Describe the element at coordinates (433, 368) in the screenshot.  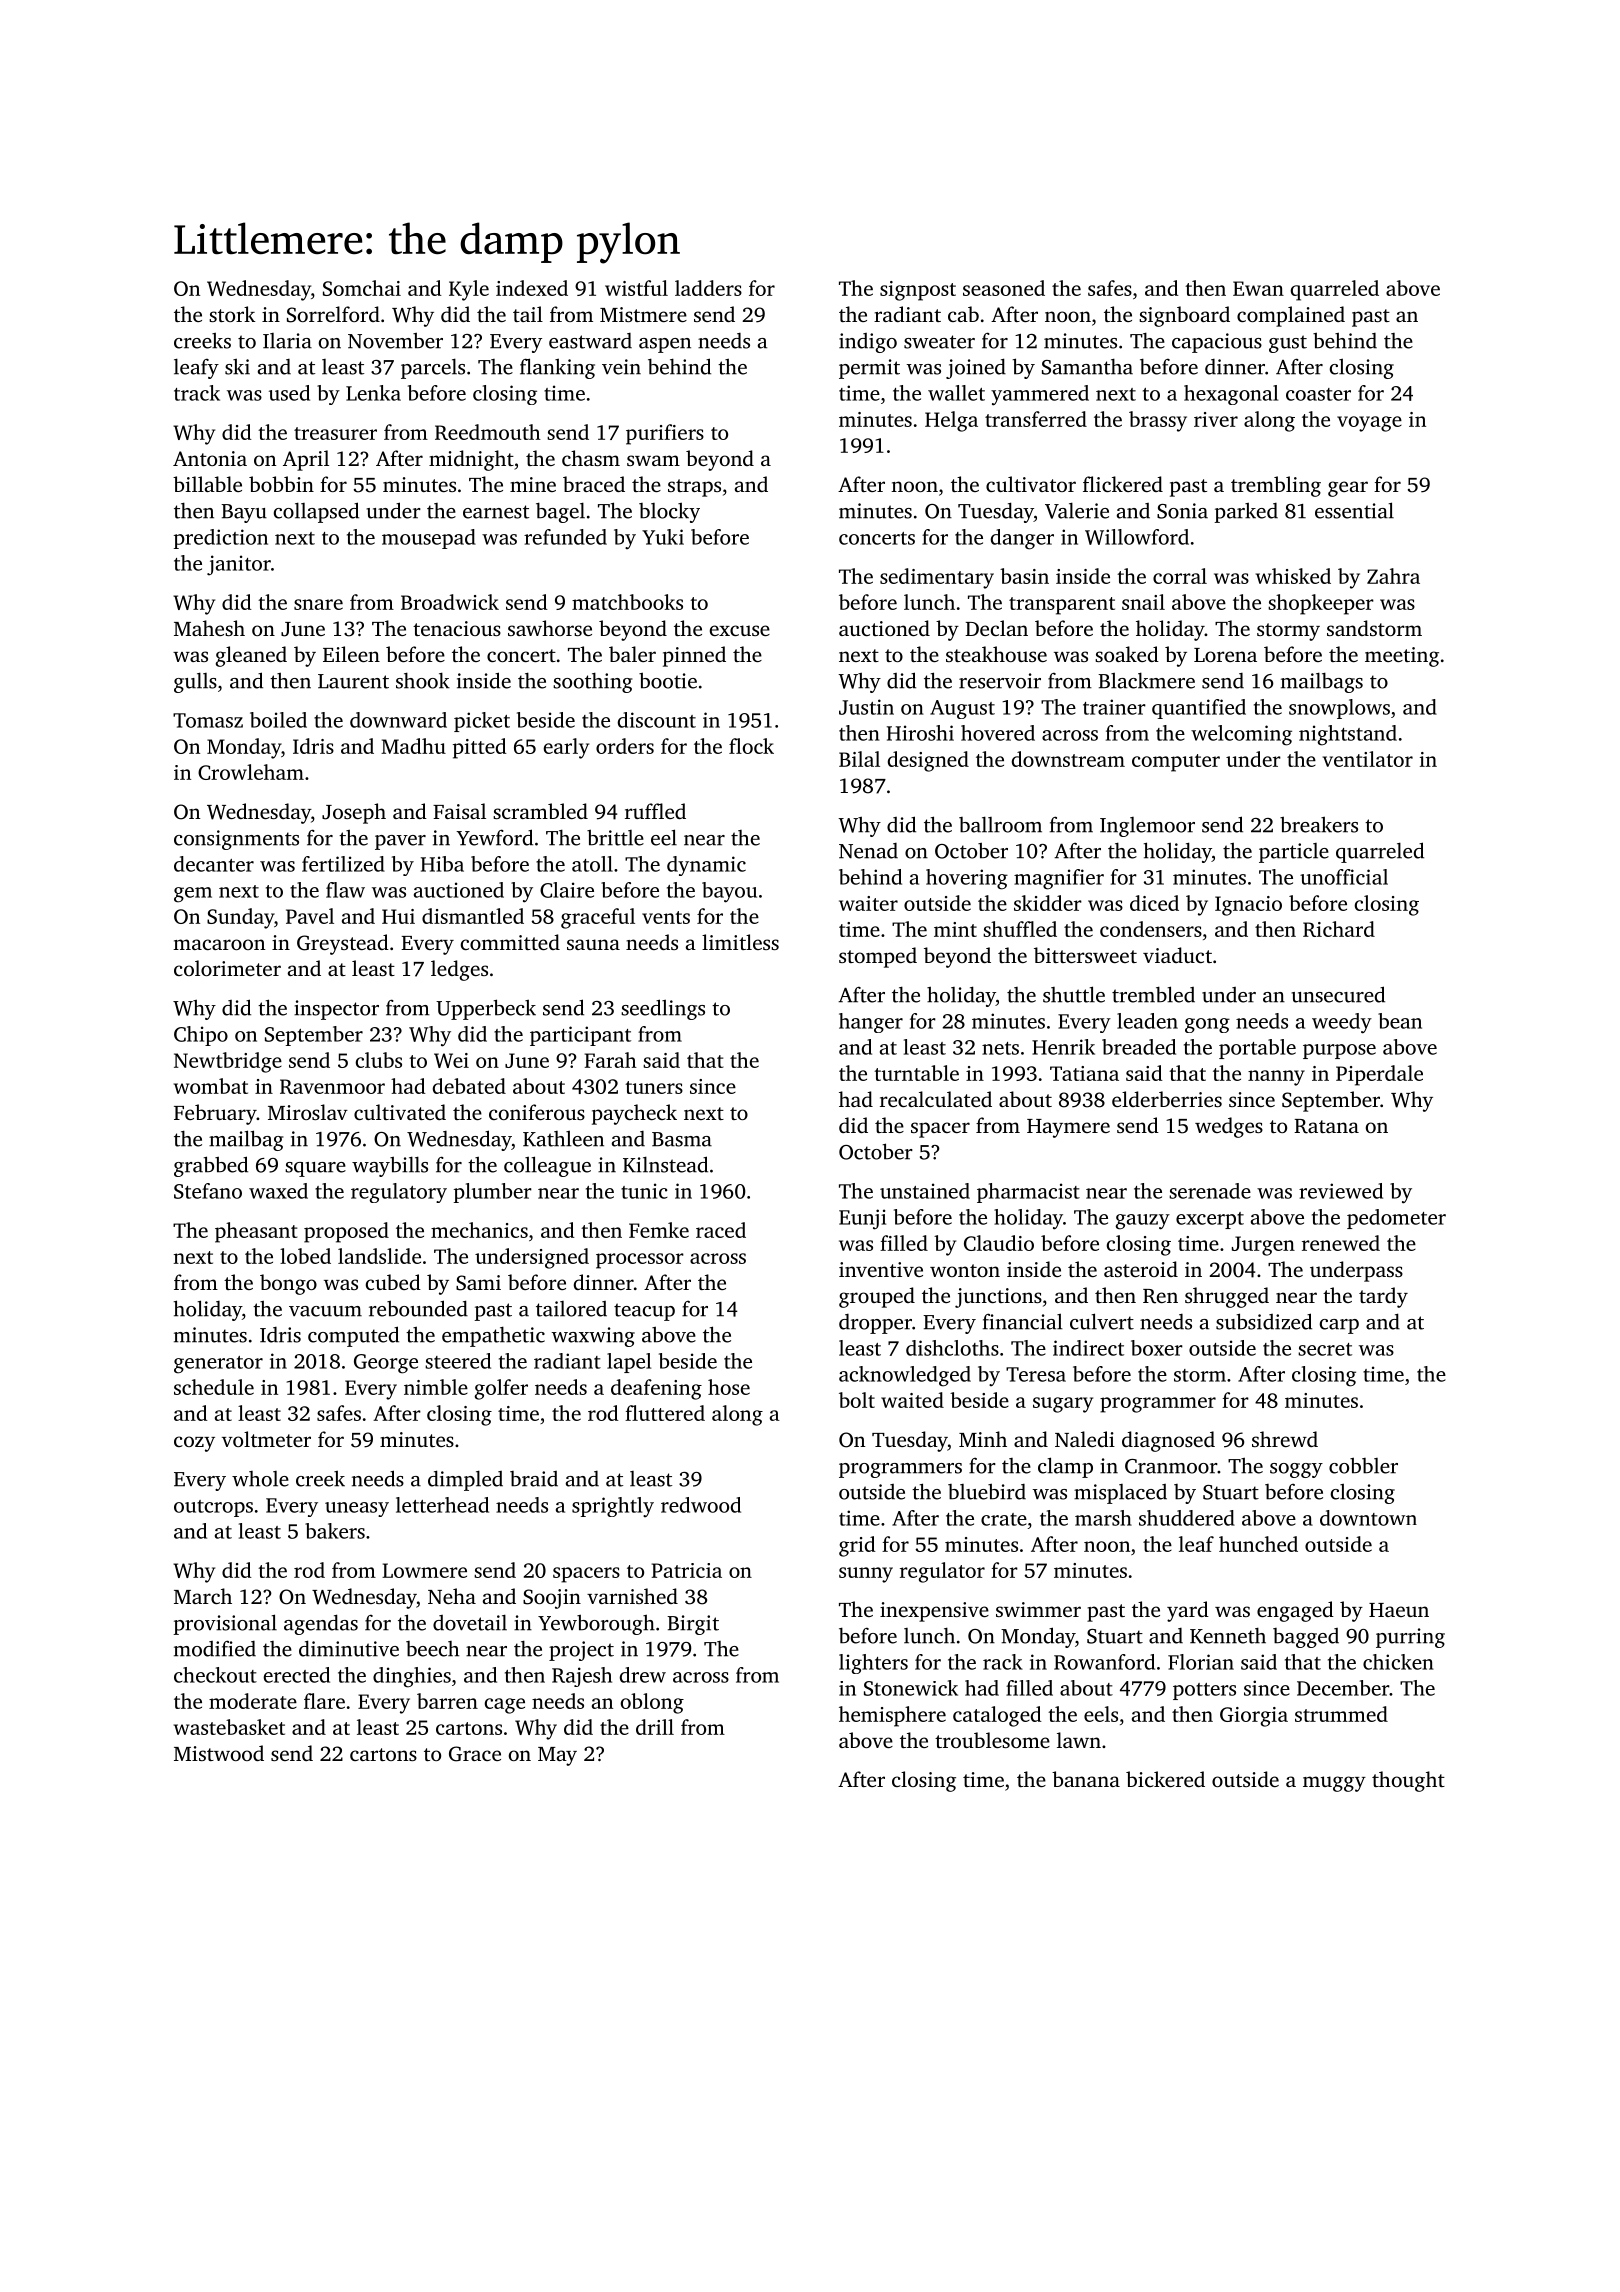
I see `parcels` at that location.
